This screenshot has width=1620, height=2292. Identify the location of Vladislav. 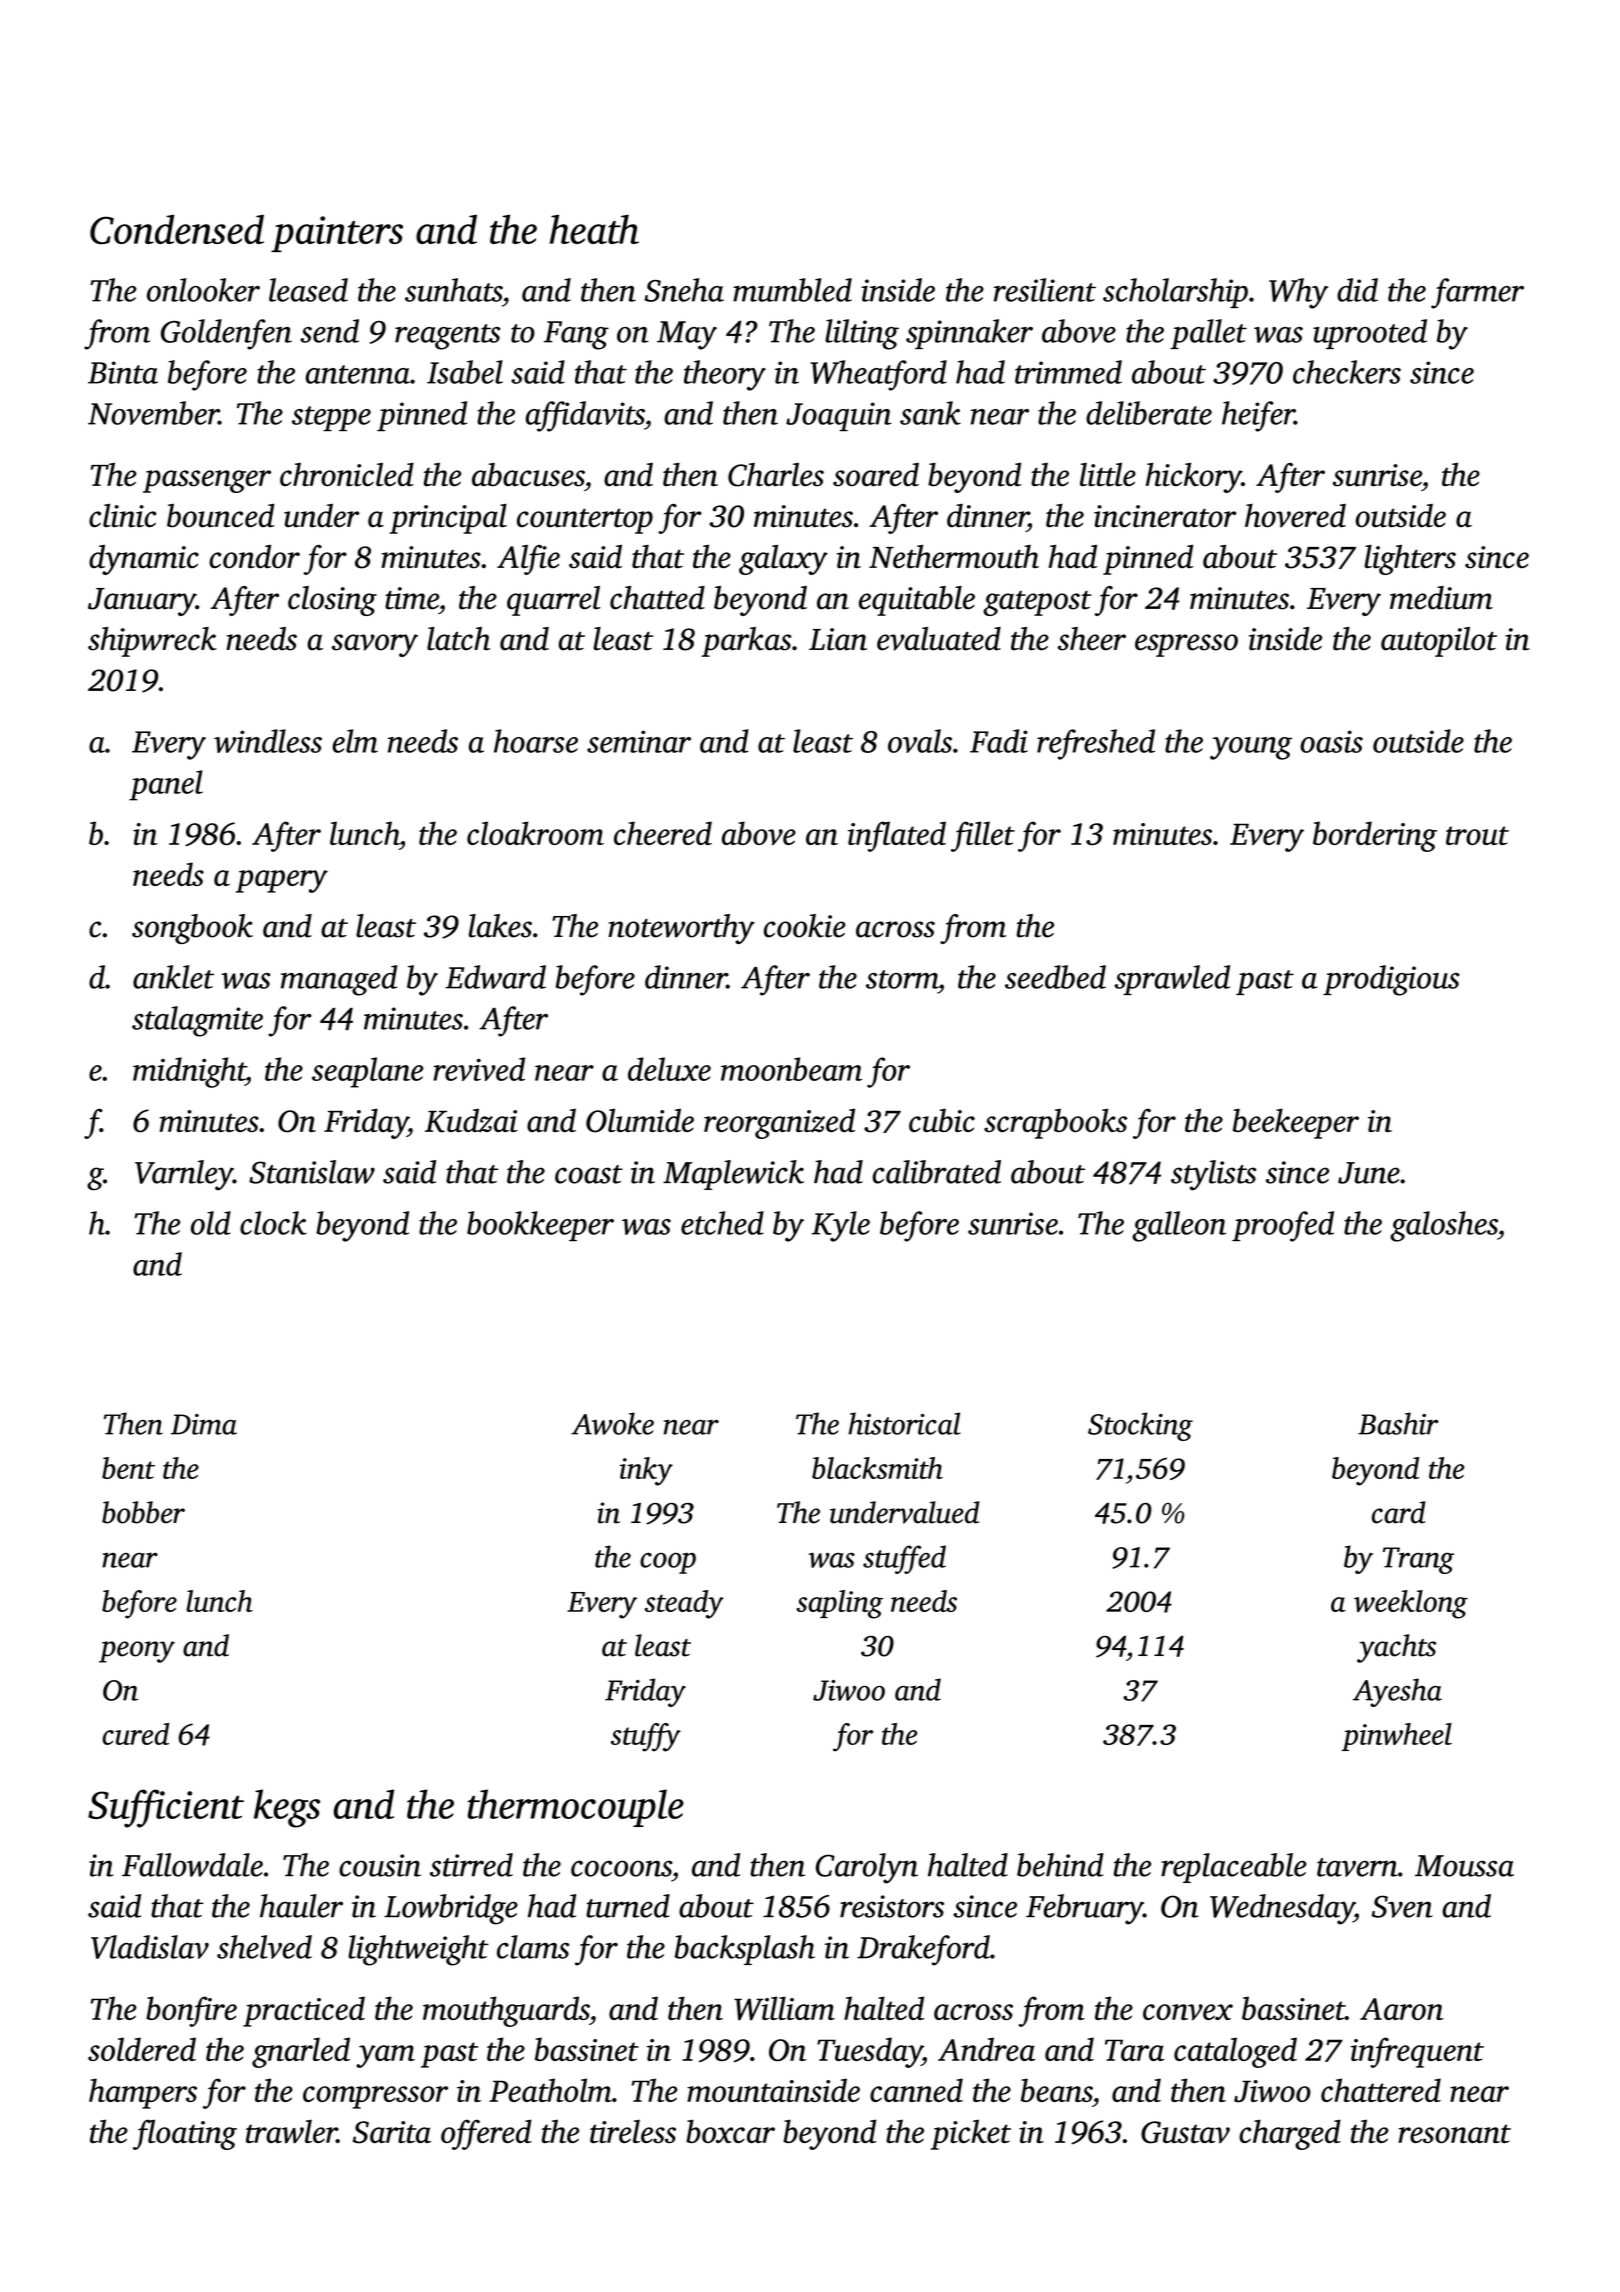
(150, 1947).
